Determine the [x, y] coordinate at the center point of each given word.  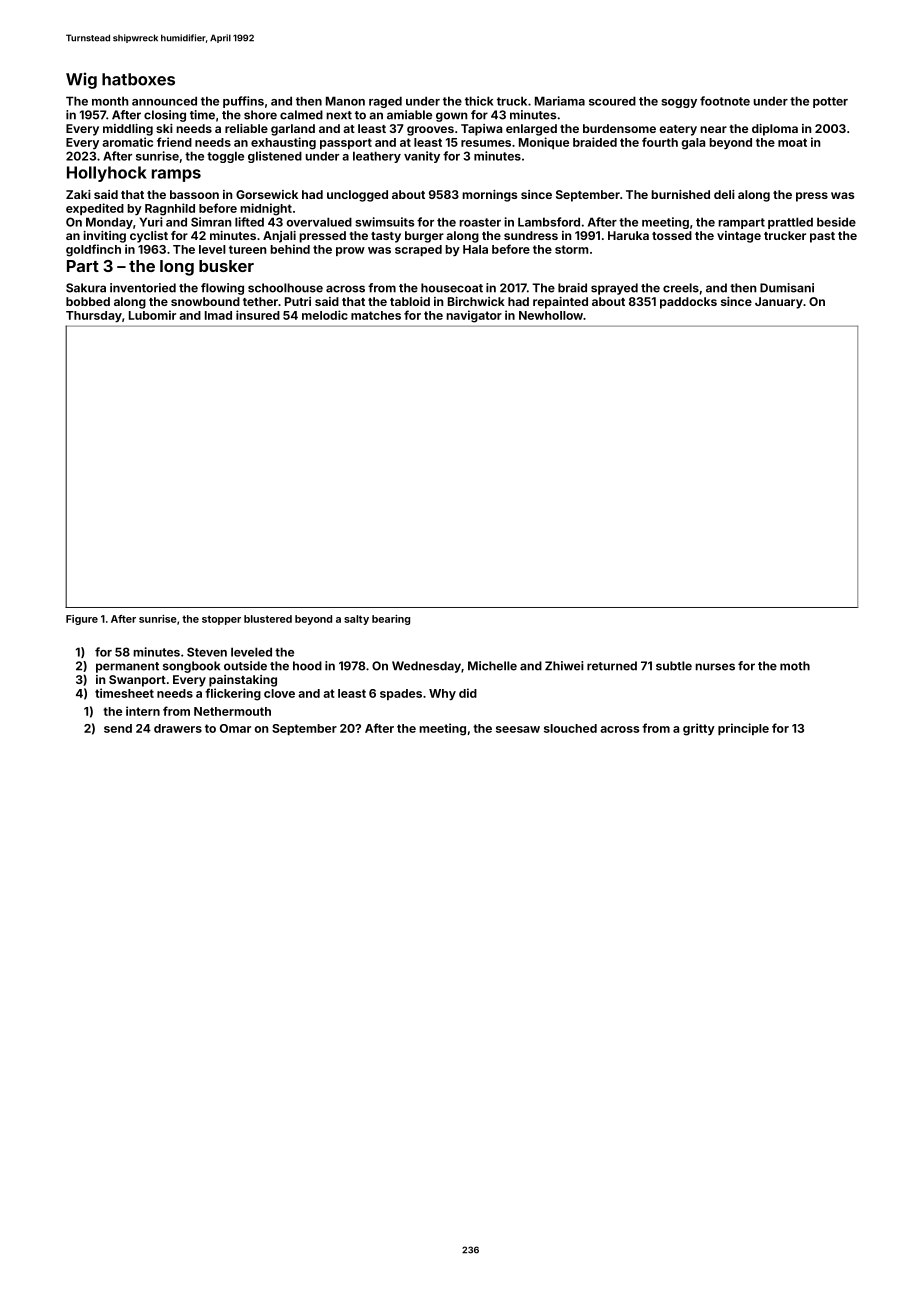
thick [479, 101]
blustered [268, 619]
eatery [678, 130]
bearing [391, 620]
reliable [246, 128]
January [779, 303]
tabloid [410, 301]
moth [795, 666]
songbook [191, 667]
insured [258, 315]
